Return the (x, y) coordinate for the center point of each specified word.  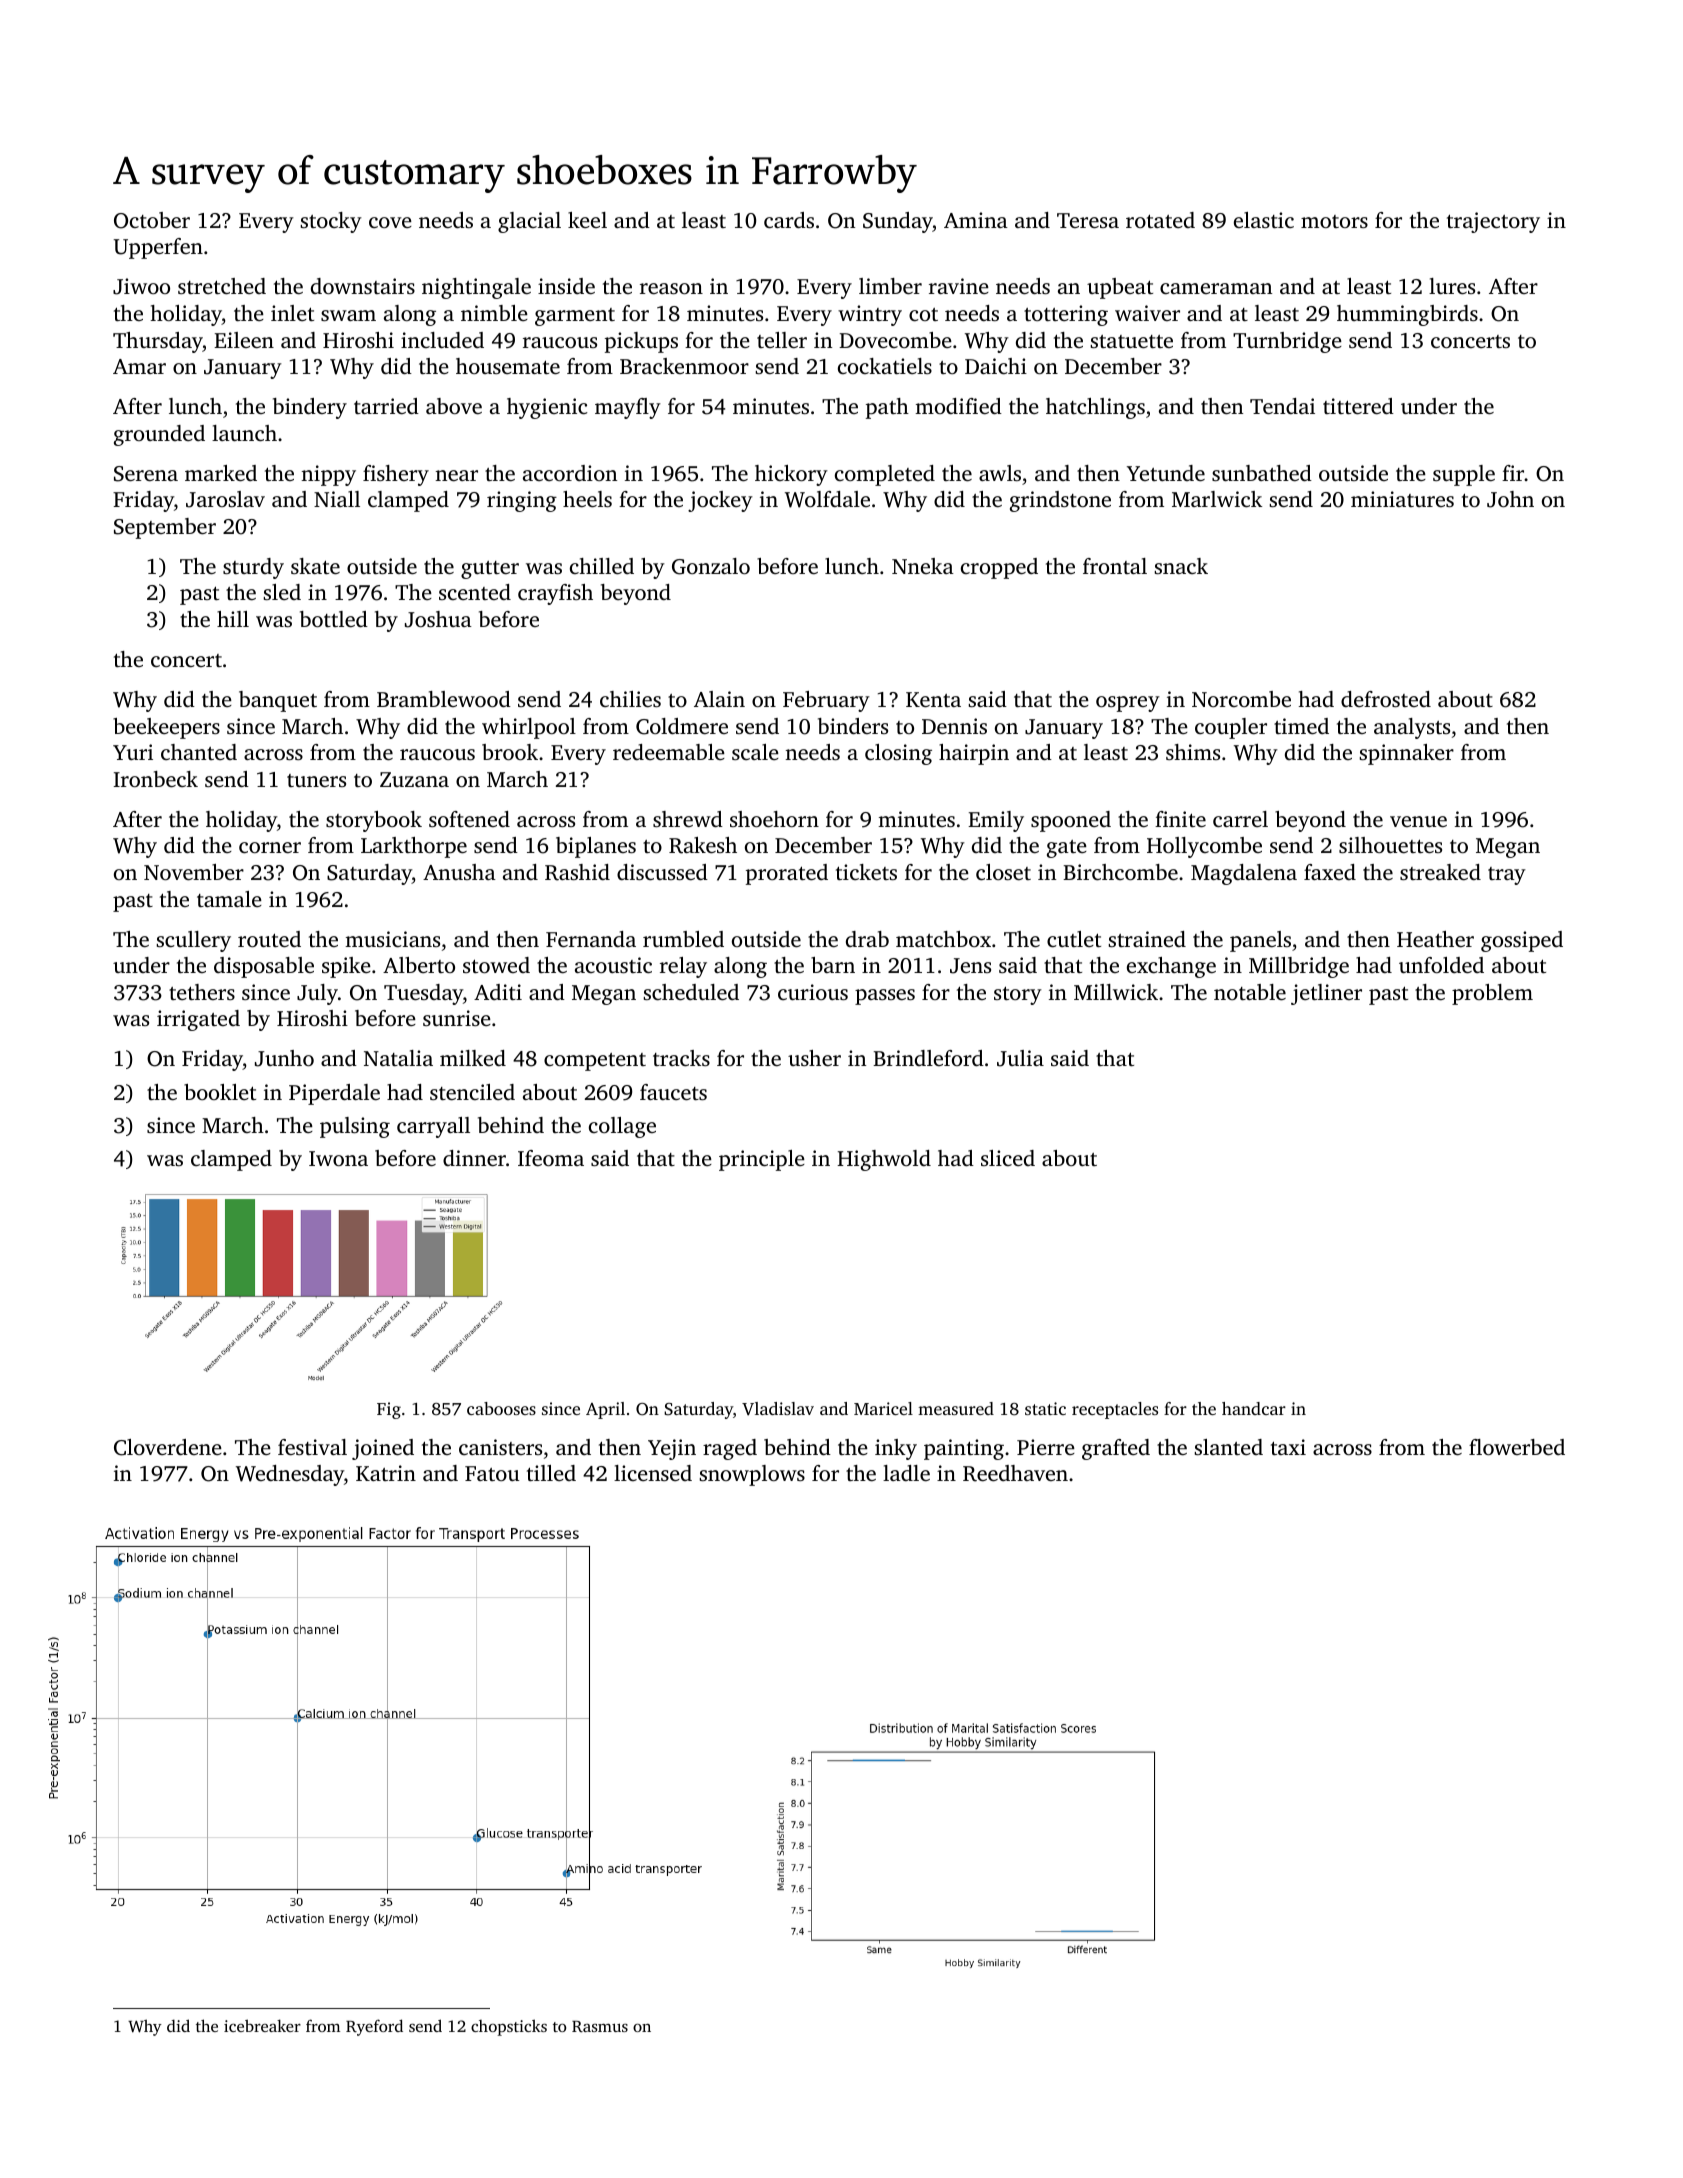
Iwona (338, 1158)
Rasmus (600, 2027)
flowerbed (1517, 1447)
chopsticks (509, 2027)
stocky (331, 222)
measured (956, 1408)
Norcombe (1241, 699)
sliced (1008, 1158)
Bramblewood (444, 699)
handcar (1254, 1408)
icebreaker (262, 2025)
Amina (976, 220)
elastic (1264, 220)
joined (383, 1449)
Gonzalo (711, 566)
